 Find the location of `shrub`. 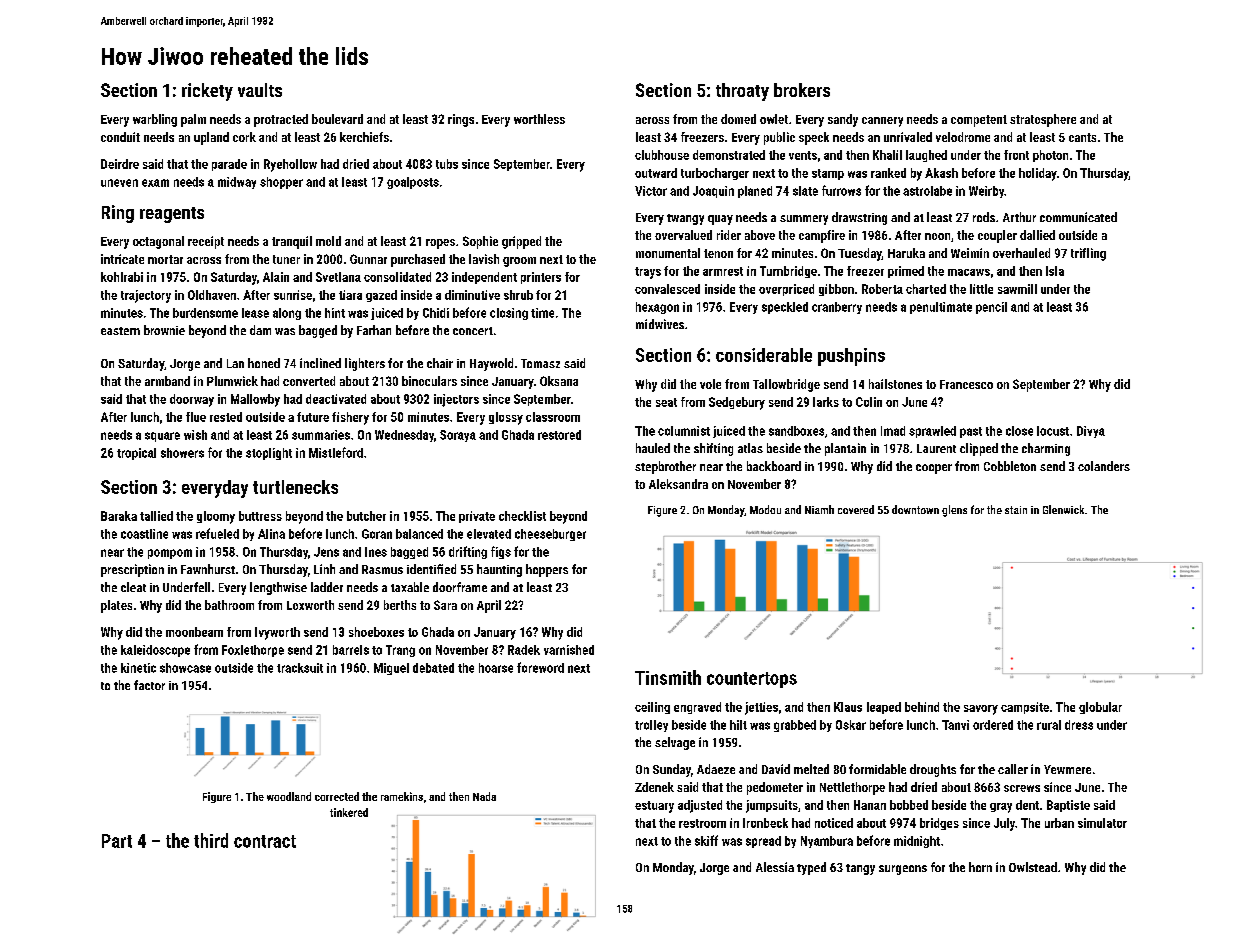

shrub is located at coordinates (518, 295).
